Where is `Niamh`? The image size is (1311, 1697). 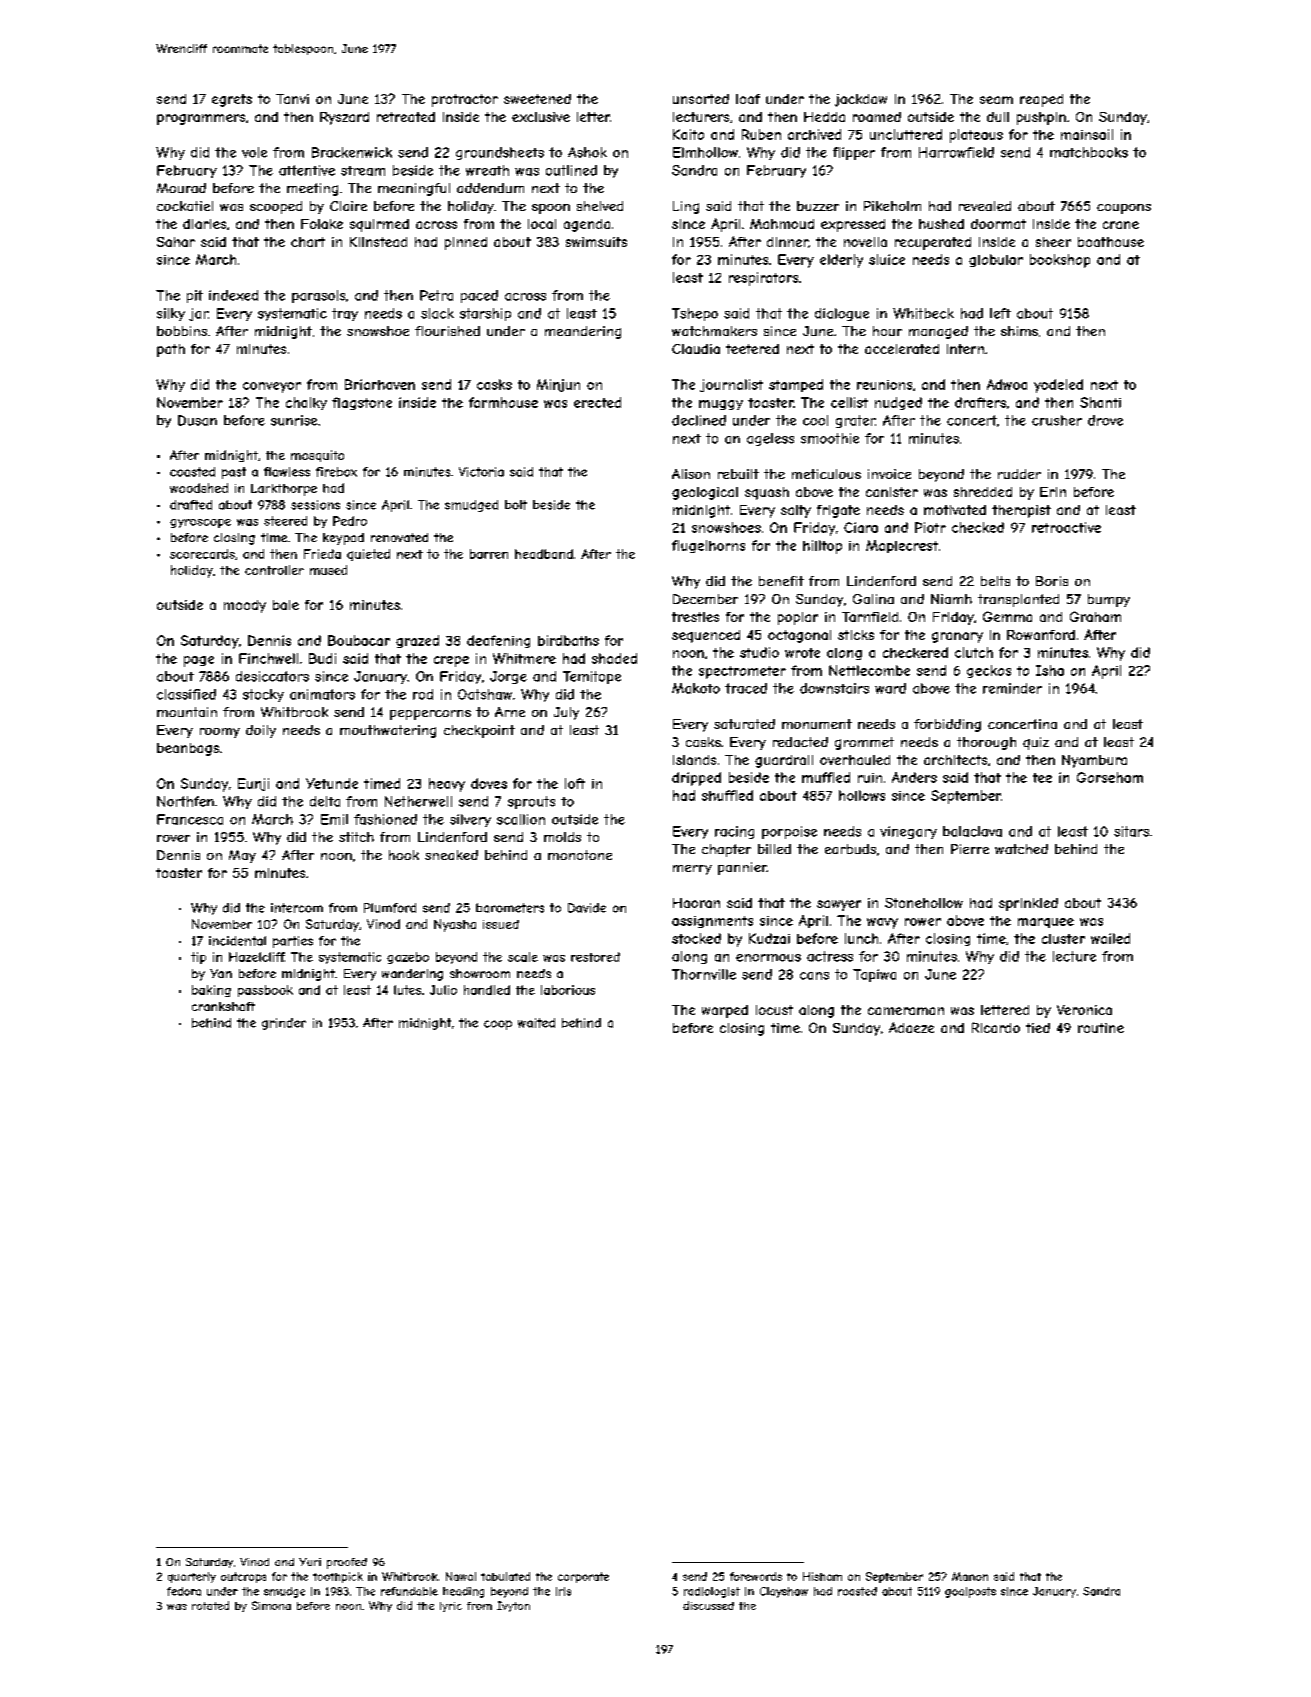 Niamh is located at coordinates (951, 599).
